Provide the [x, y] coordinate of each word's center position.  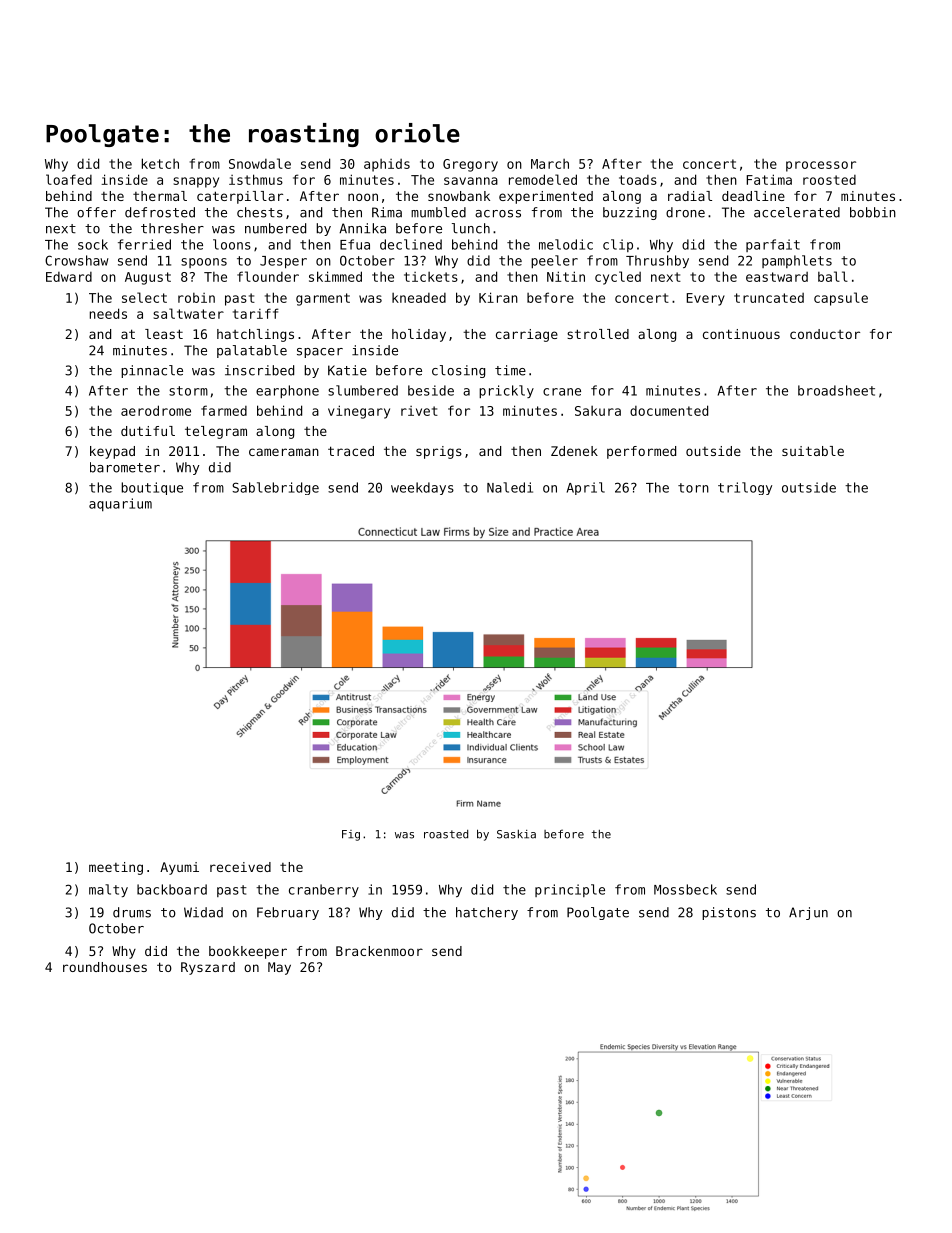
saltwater [188, 313]
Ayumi [179, 868]
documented [669, 410]
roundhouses [105, 967]
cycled [618, 278]
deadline [753, 196]
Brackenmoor [379, 951]
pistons [729, 913]
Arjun [808, 913]
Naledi [510, 487]
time [510, 370]
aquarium [120, 505]
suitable [813, 451]
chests [260, 212]
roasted [446, 834]
